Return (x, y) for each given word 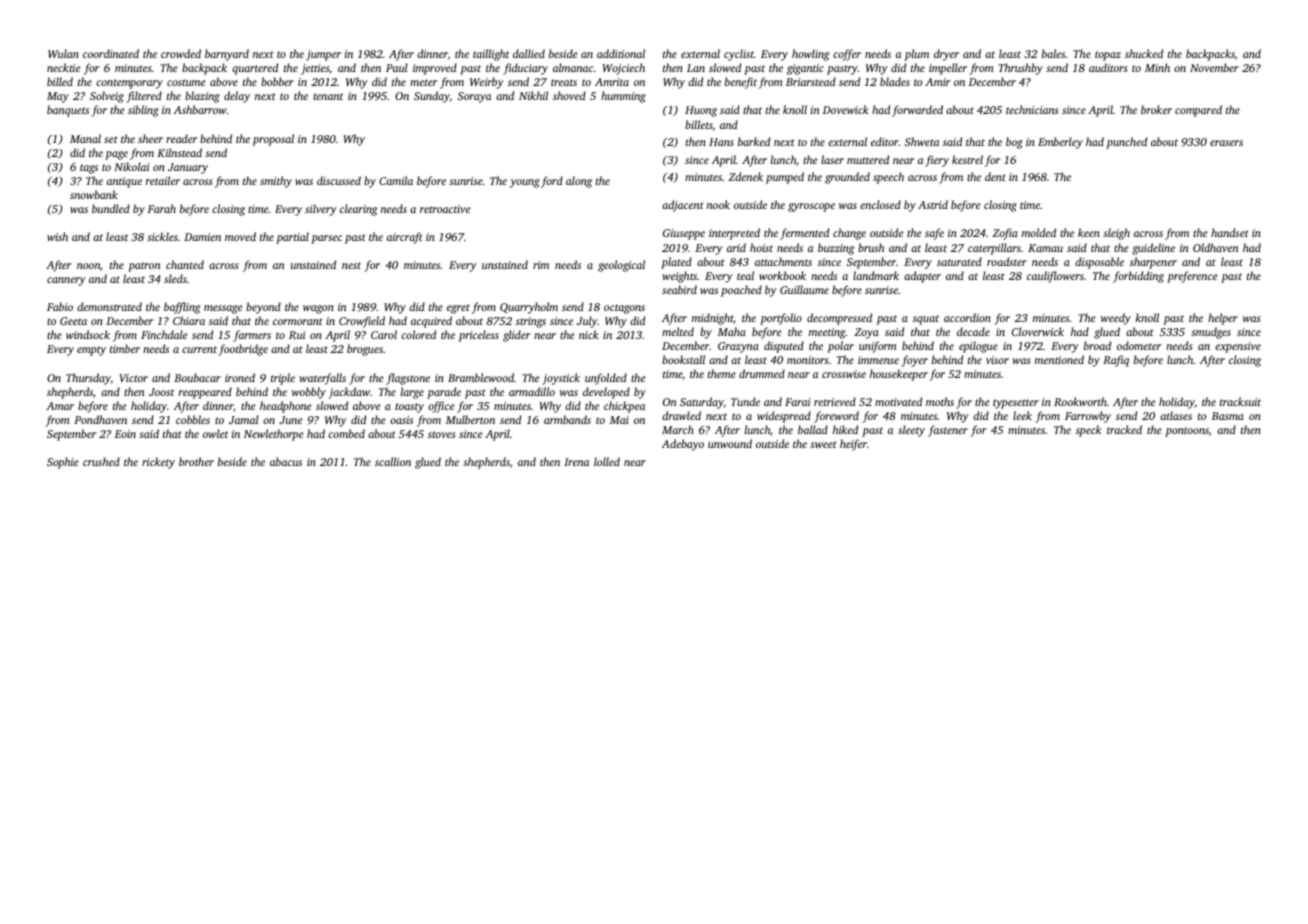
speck (1088, 431)
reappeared (205, 393)
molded (1039, 232)
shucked (1144, 53)
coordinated (111, 53)
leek (1022, 415)
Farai (798, 402)
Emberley (1060, 143)
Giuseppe (684, 234)
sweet (823, 444)
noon (88, 266)
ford (552, 182)
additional (621, 53)
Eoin (125, 434)
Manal (85, 138)
